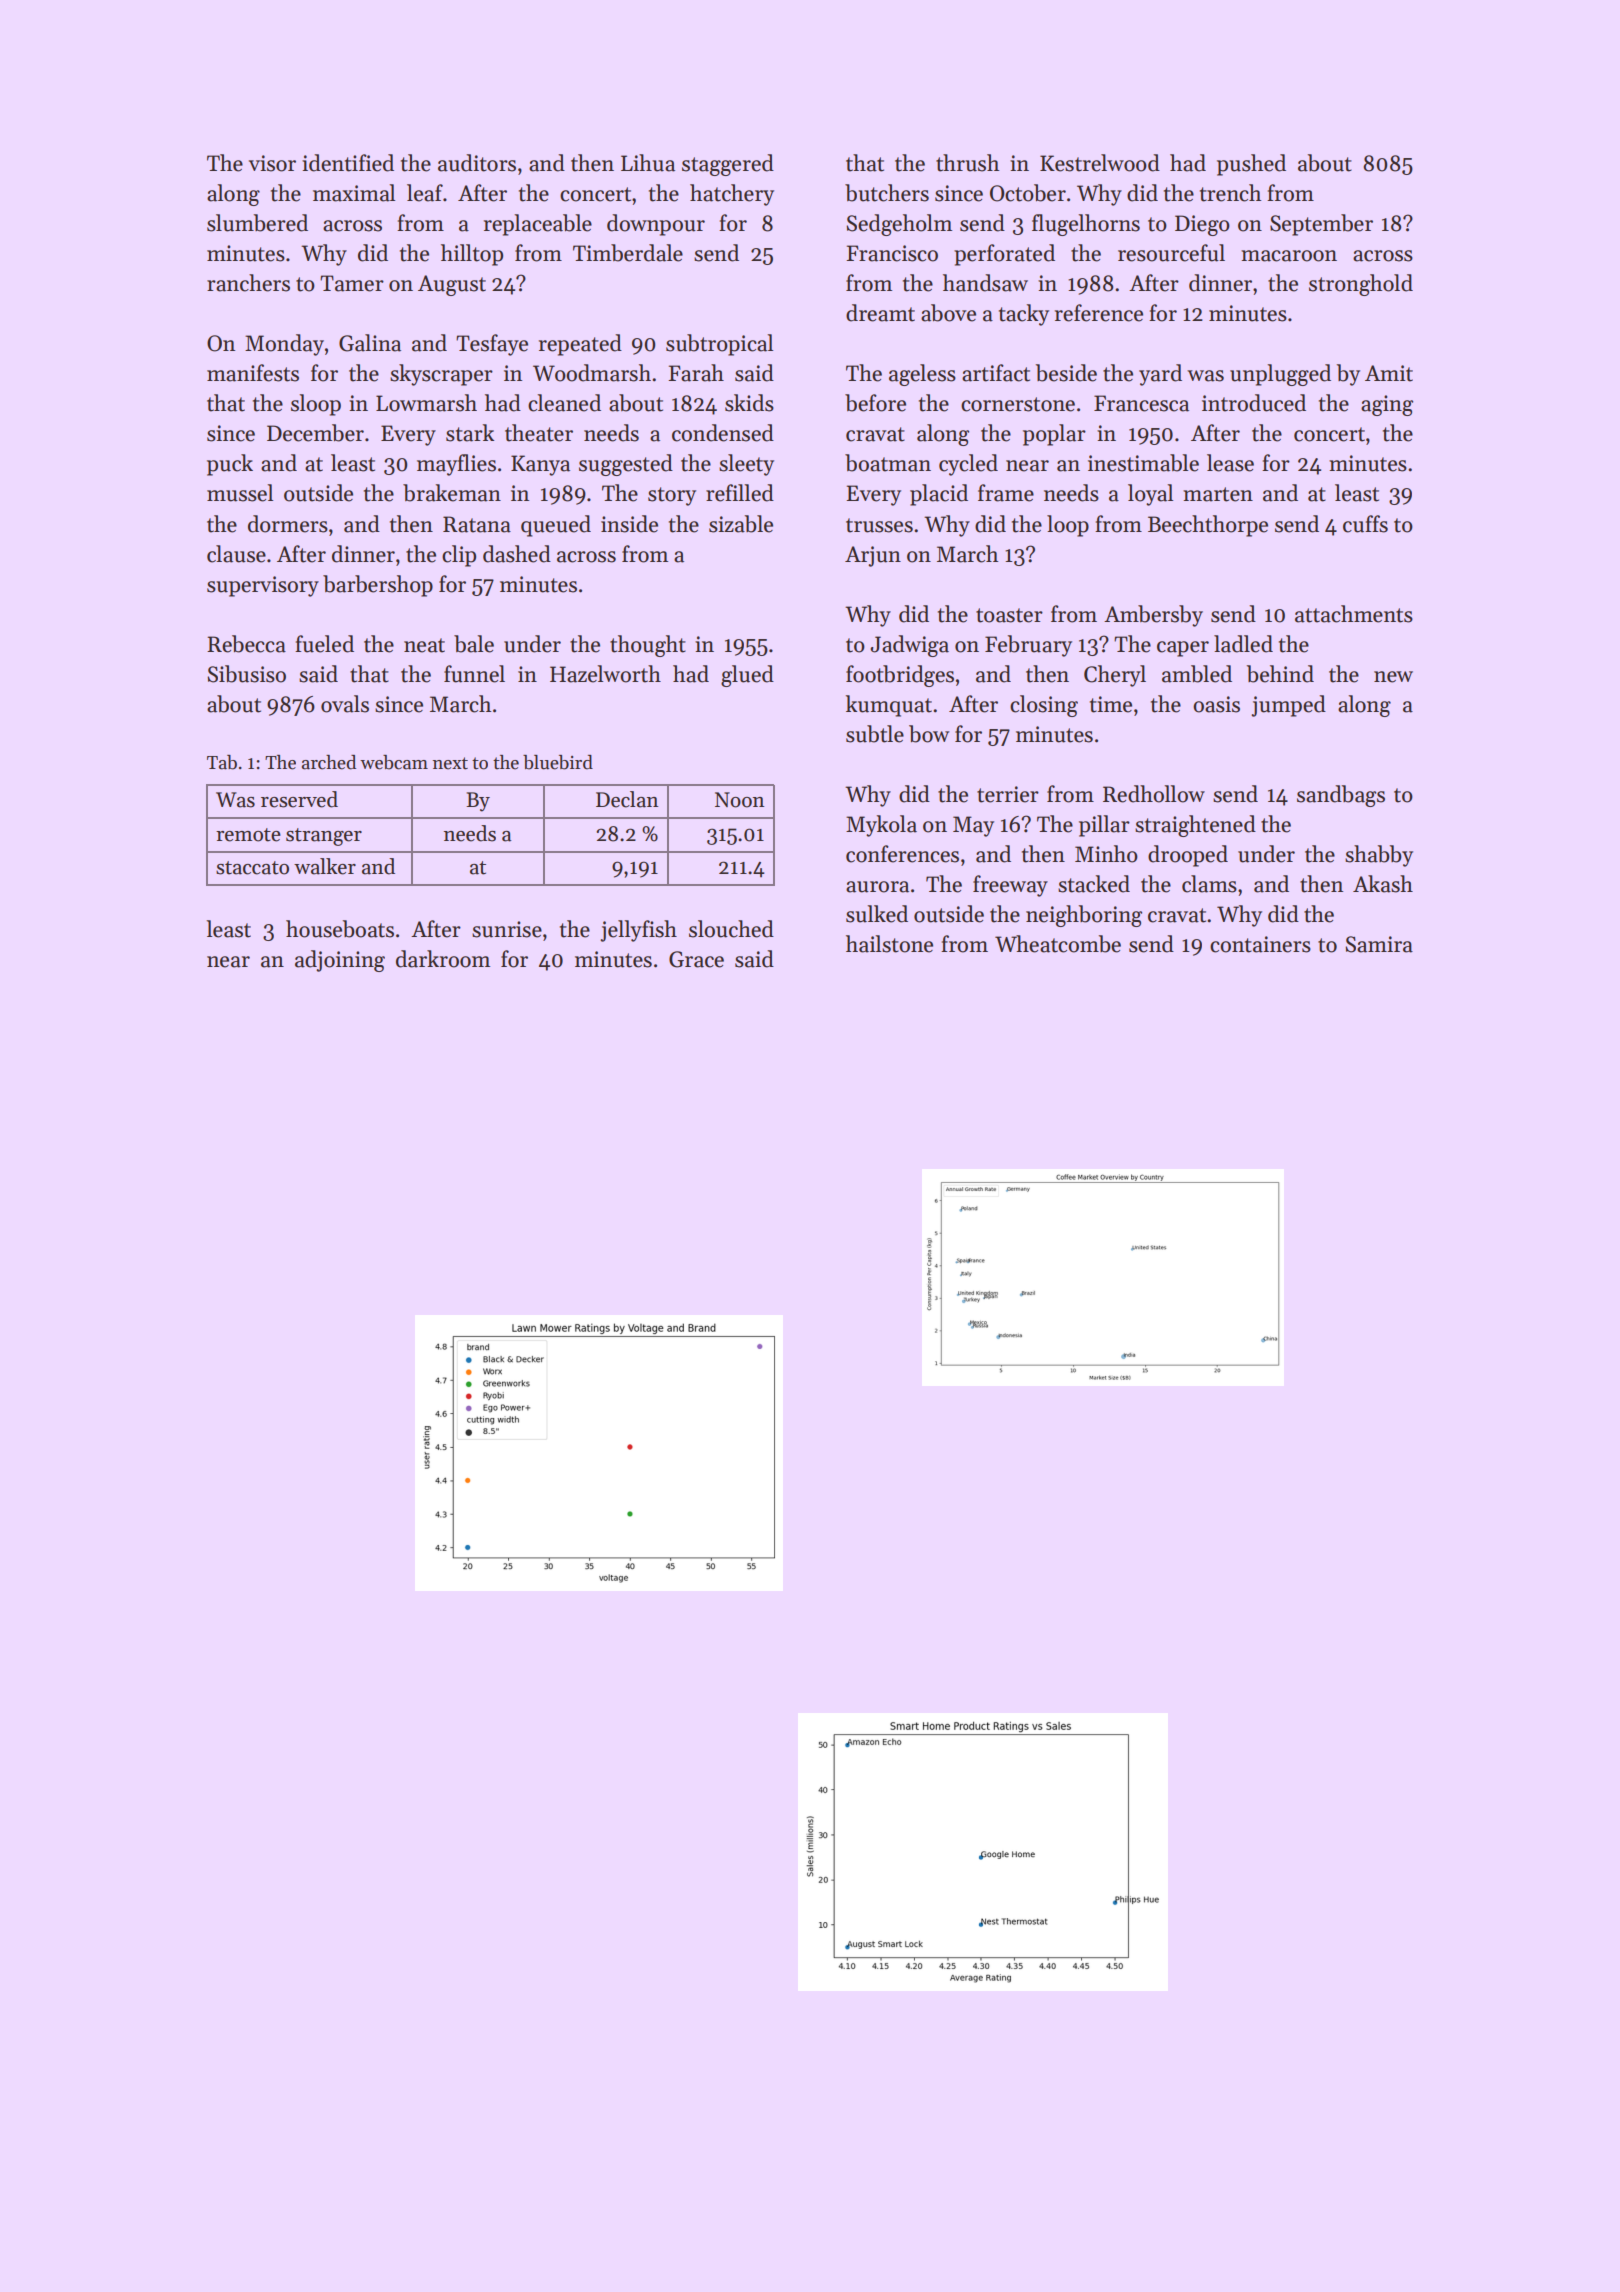 Image resolution: width=1620 pixels, height=2292 pixels. What do you see at coordinates (1341, 796) in the document?
I see `sandbags` at bounding box center [1341, 796].
